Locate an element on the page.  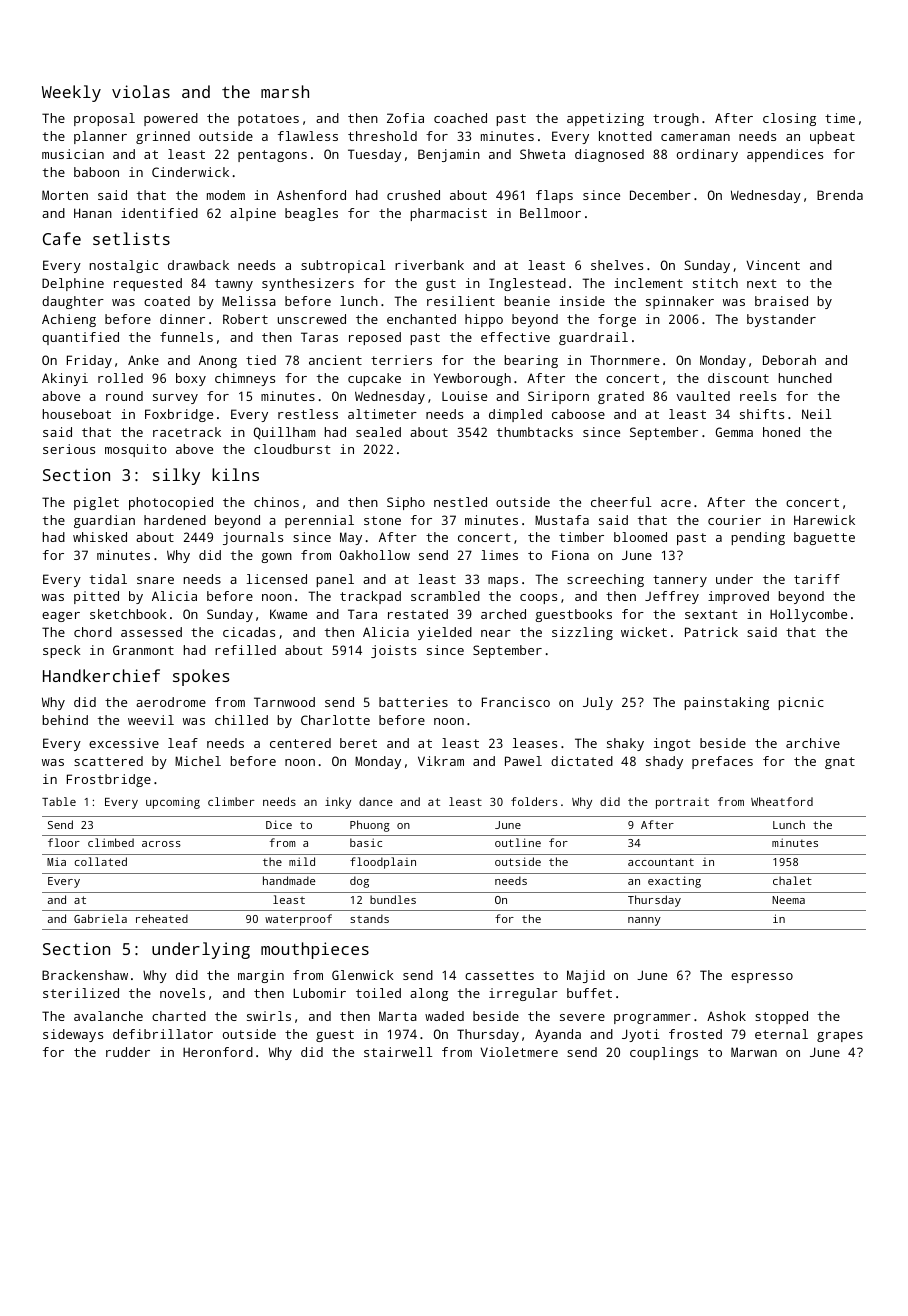
bystander is located at coordinates (781, 320).
